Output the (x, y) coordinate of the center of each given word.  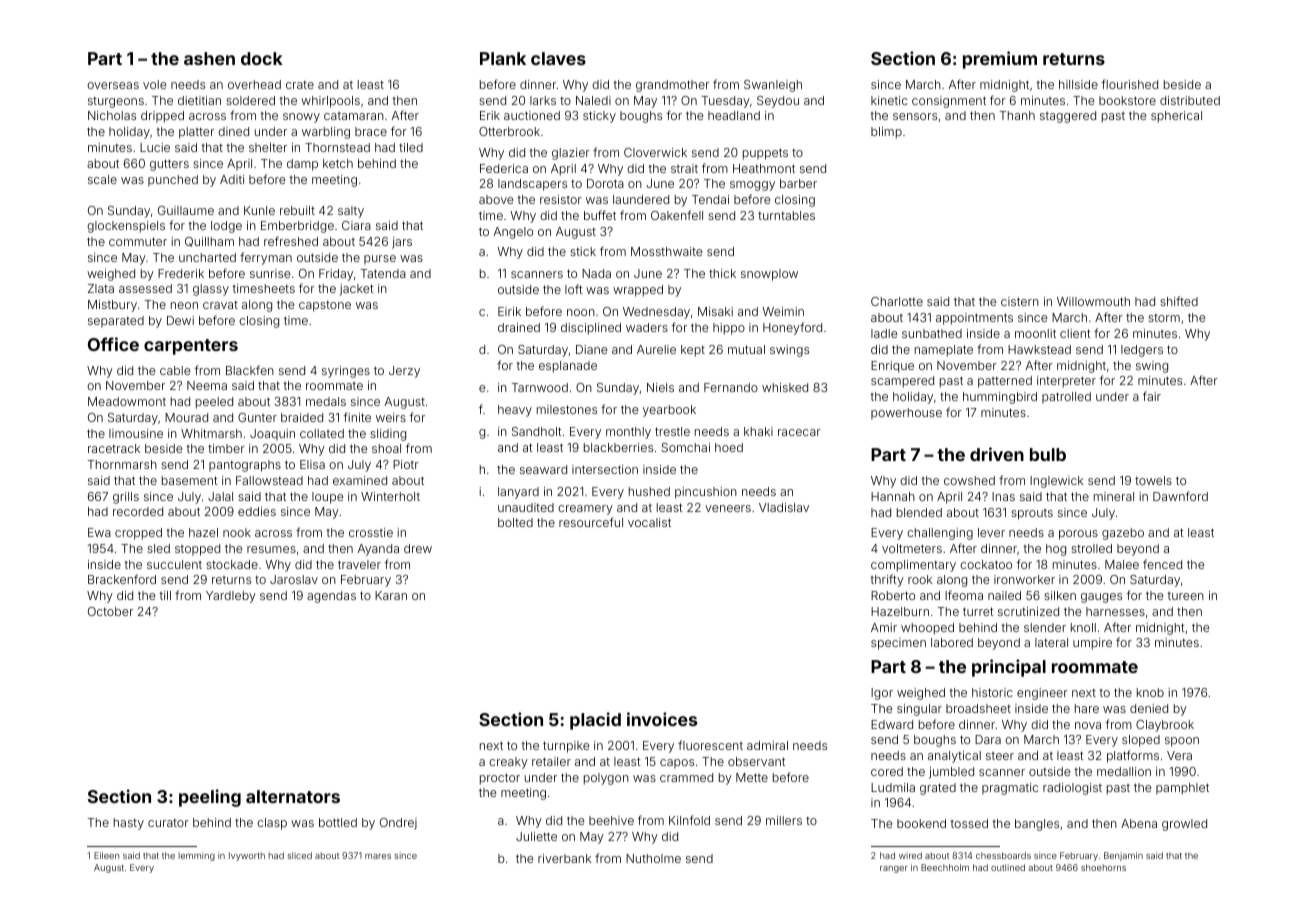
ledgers (1142, 351)
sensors (915, 116)
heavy (515, 411)
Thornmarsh (122, 464)
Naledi (593, 100)
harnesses (1115, 611)
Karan (391, 595)
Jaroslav (294, 579)
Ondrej (398, 824)
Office (113, 344)
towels (1153, 480)
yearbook (669, 411)
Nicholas (112, 115)
